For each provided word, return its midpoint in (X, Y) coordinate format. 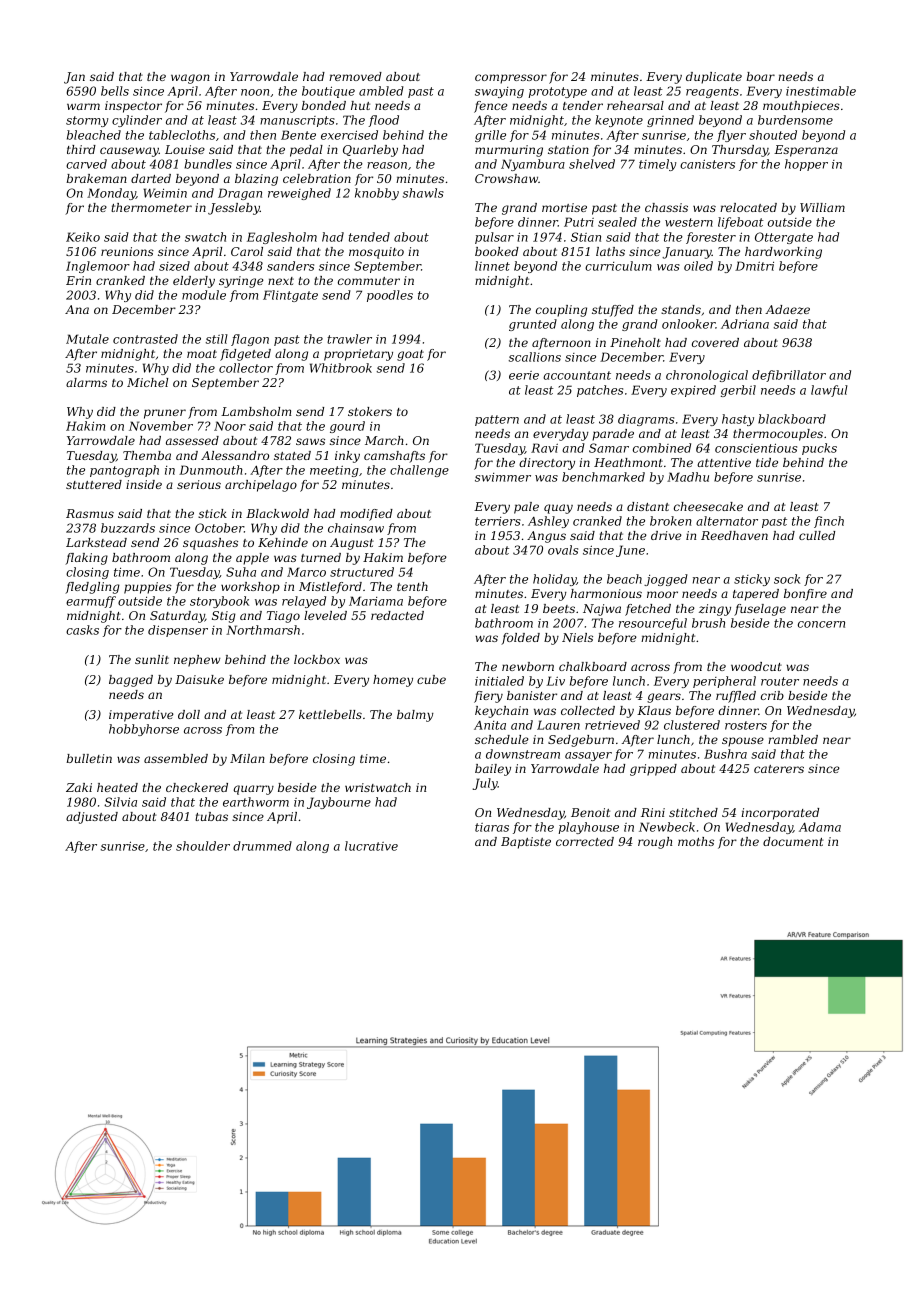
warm (83, 106)
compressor (511, 79)
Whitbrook (341, 368)
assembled (176, 758)
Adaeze (787, 309)
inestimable (821, 91)
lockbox (317, 659)
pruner (165, 414)
